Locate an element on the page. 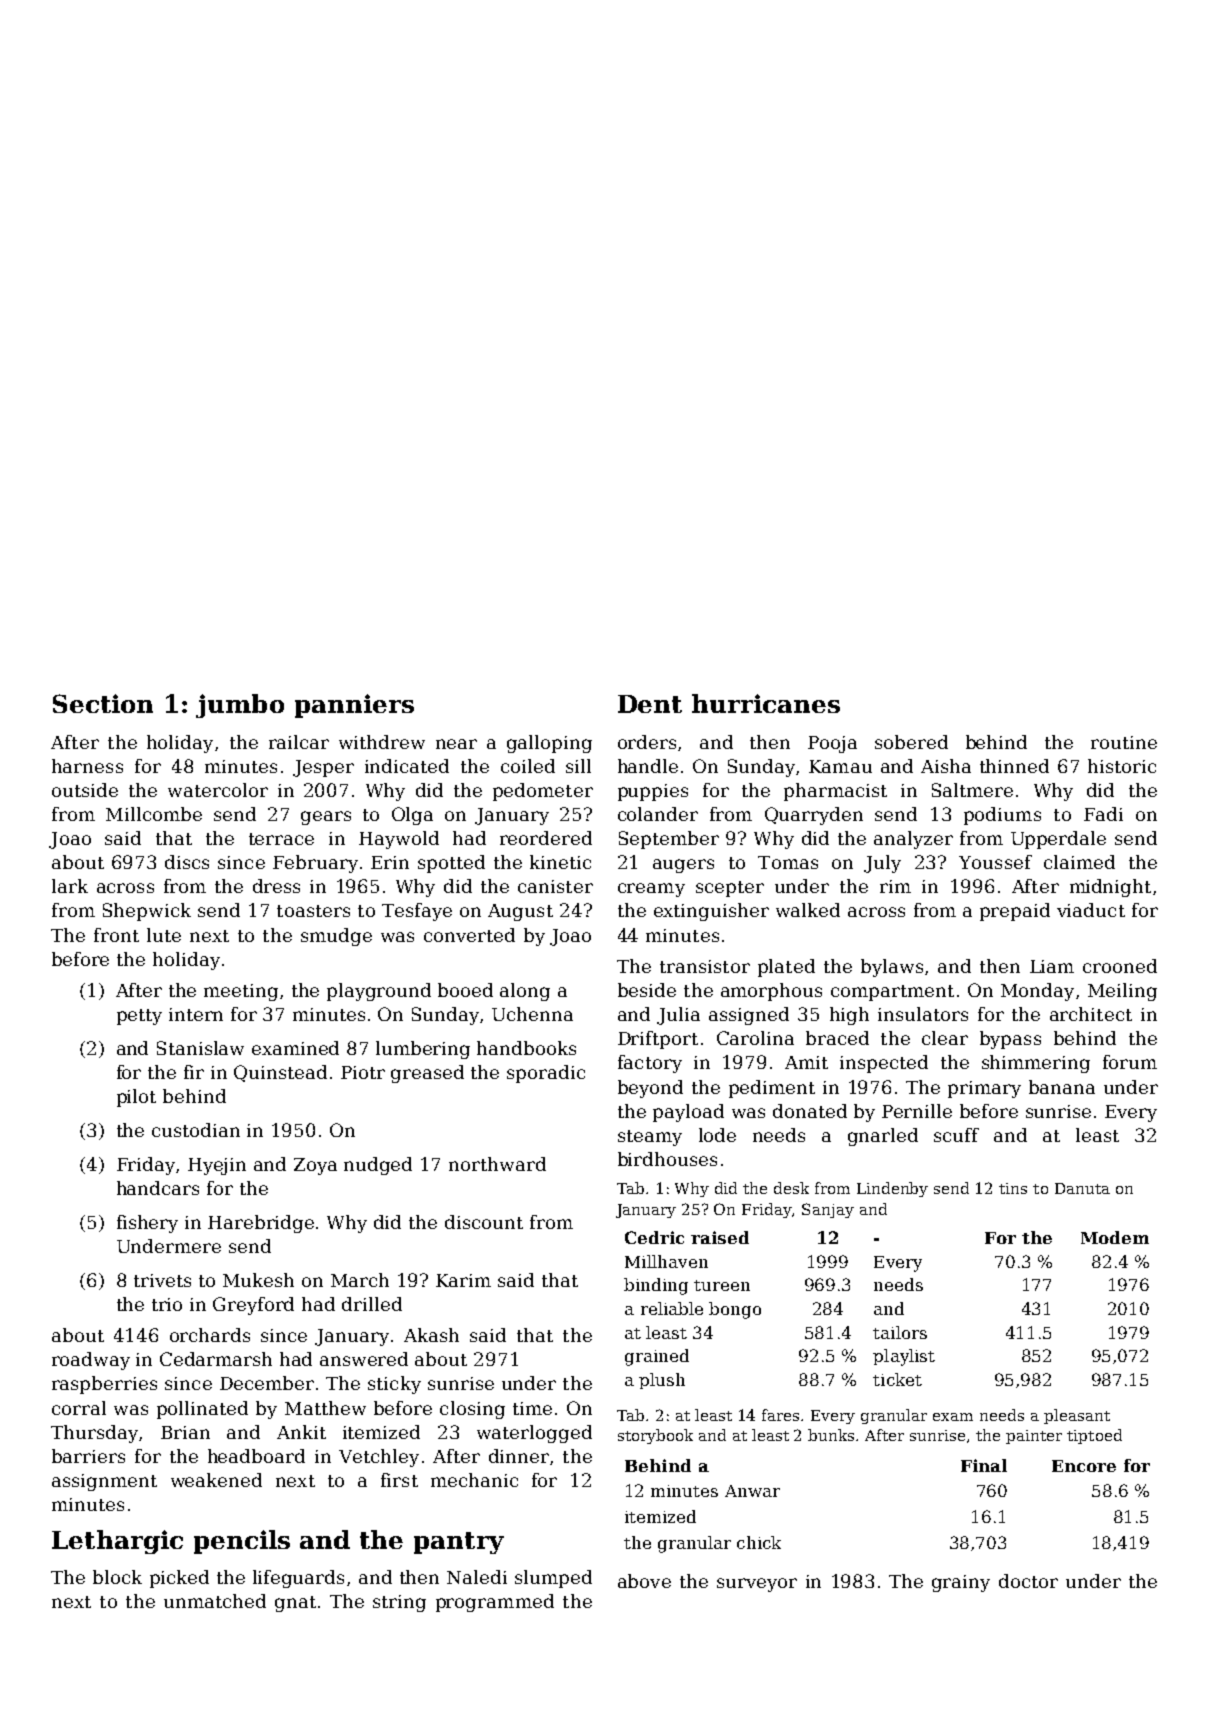 The width and height of the document is (1209, 1710). Dent is located at coordinates (650, 704).
